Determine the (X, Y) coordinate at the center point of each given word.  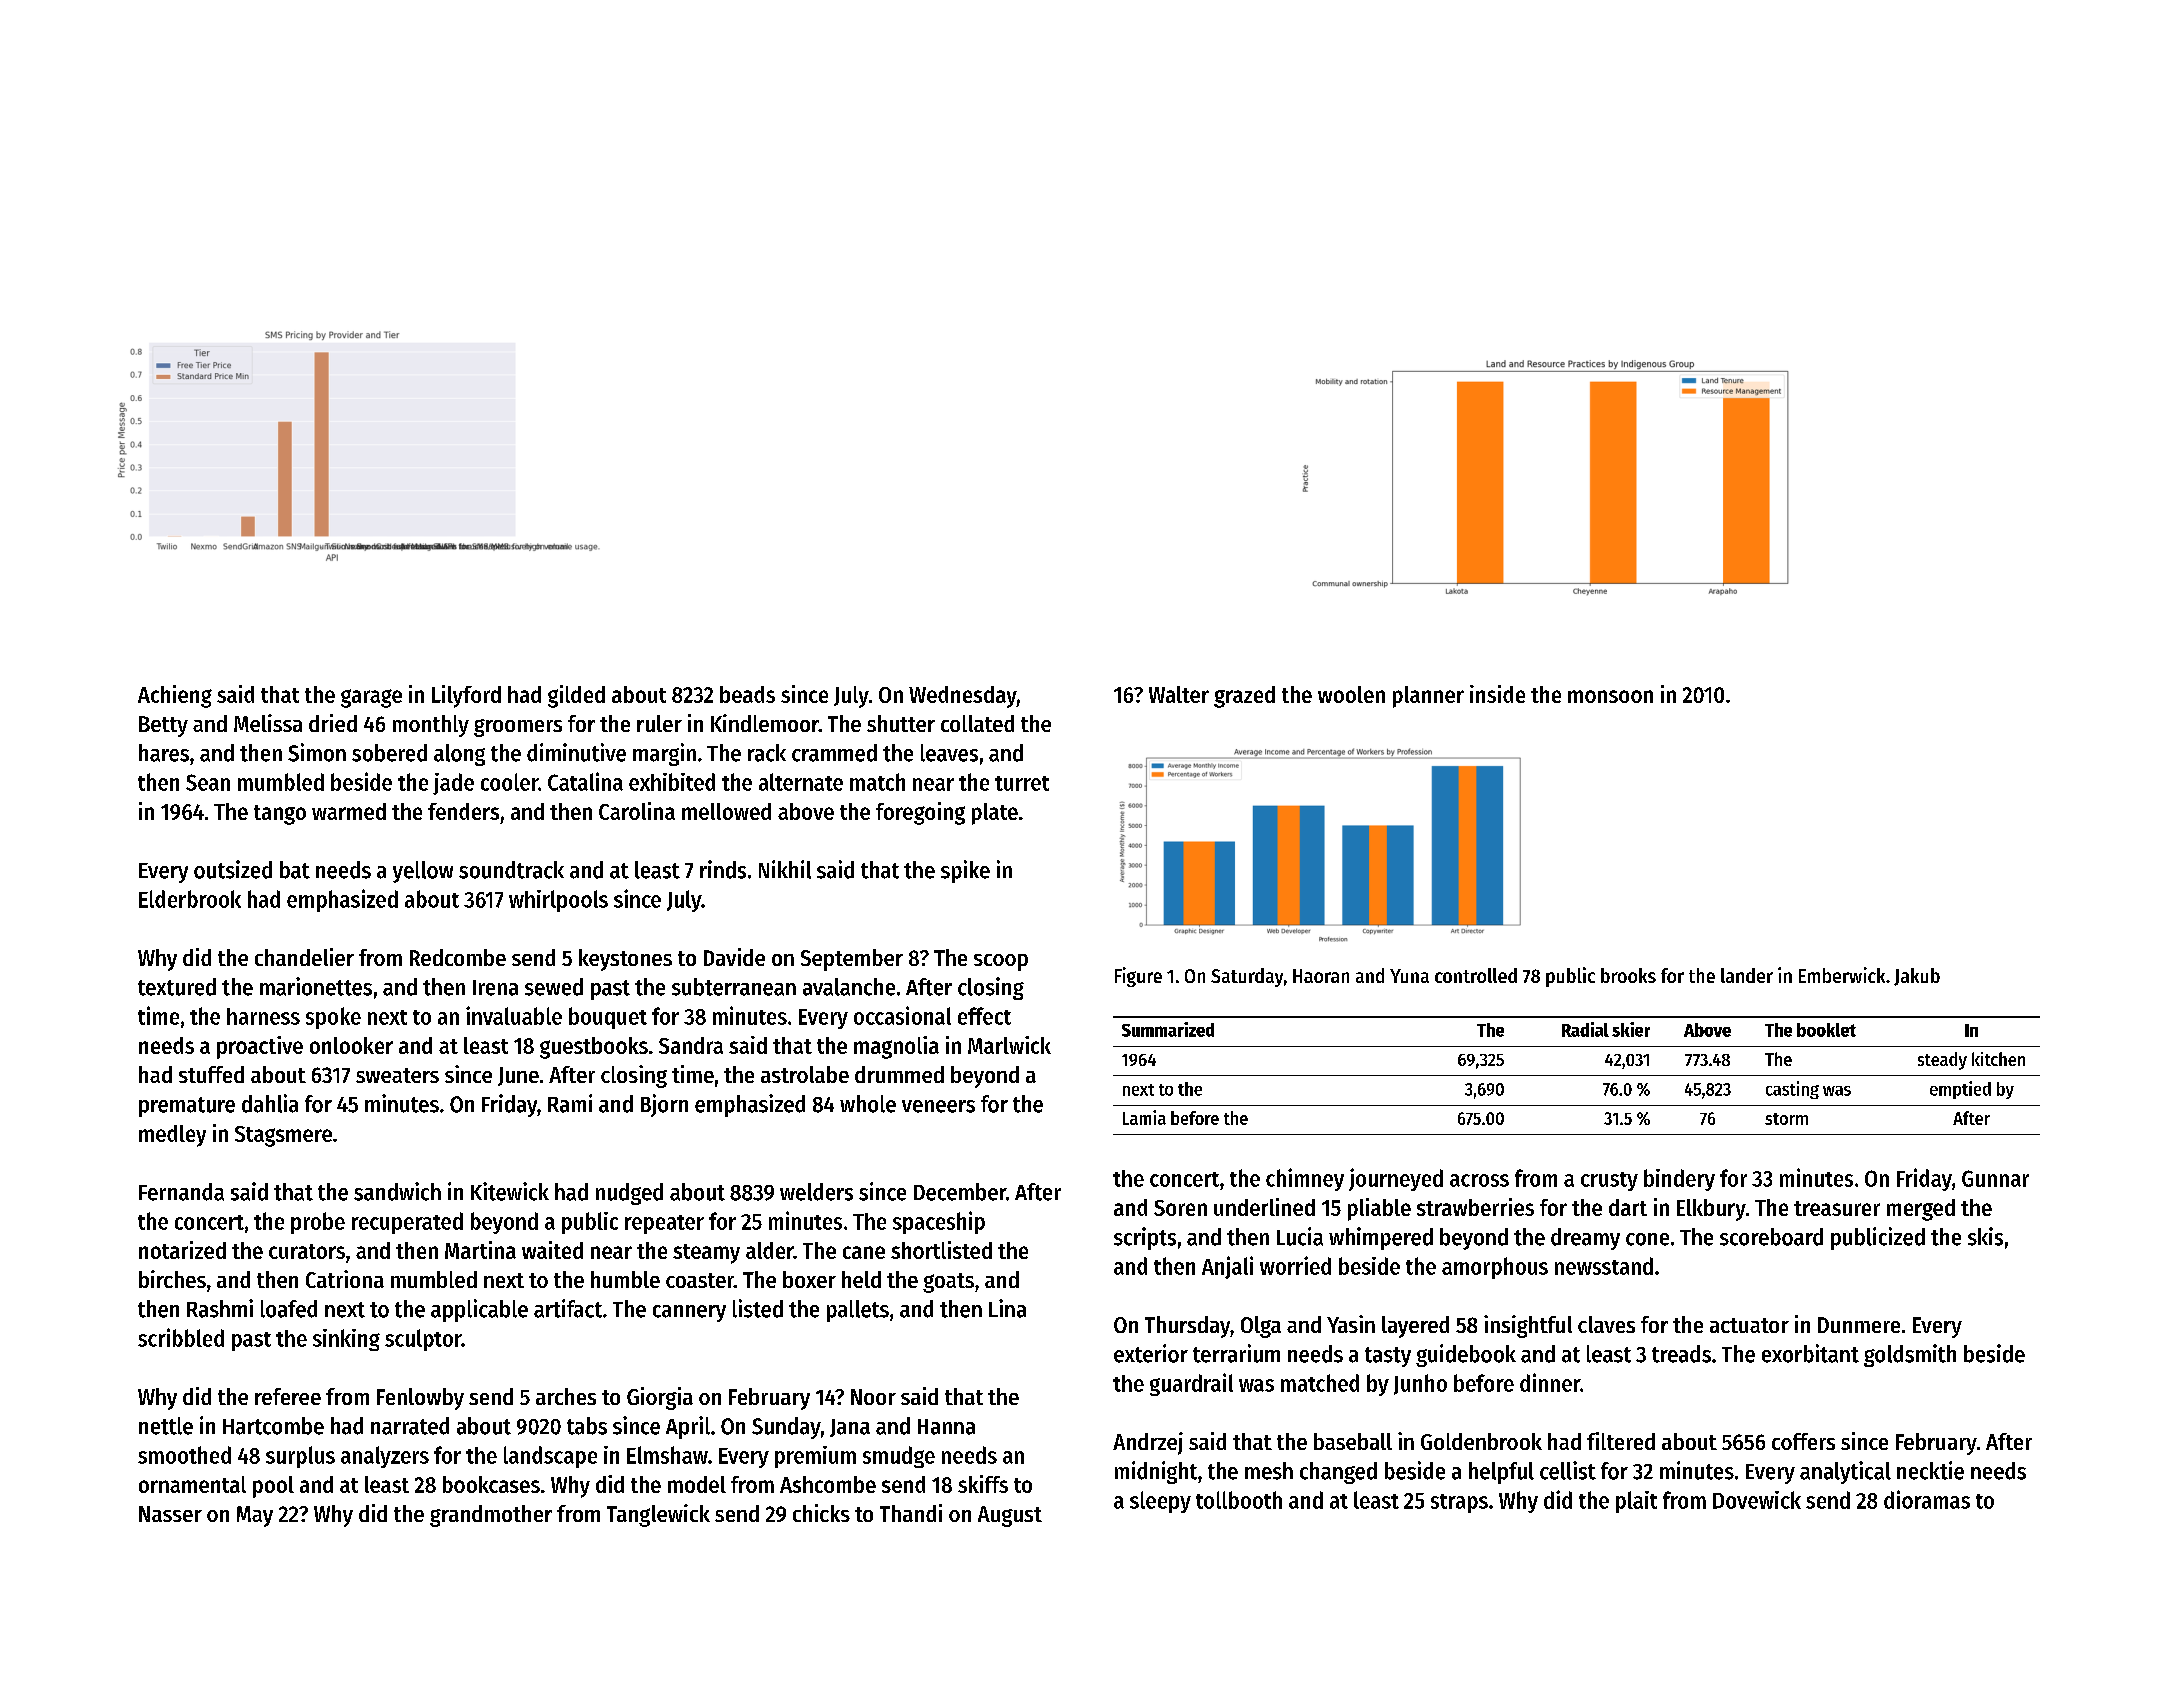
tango (280, 815)
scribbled (181, 1337)
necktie (1930, 1470)
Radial (1585, 1029)
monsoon (1610, 696)
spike (965, 871)
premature (187, 1107)
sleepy (1160, 1502)
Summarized (1168, 1029)
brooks (1628, 975)
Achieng (175, 696)
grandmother (491, 1516)
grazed (1244, 697)
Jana (850, 1428)
